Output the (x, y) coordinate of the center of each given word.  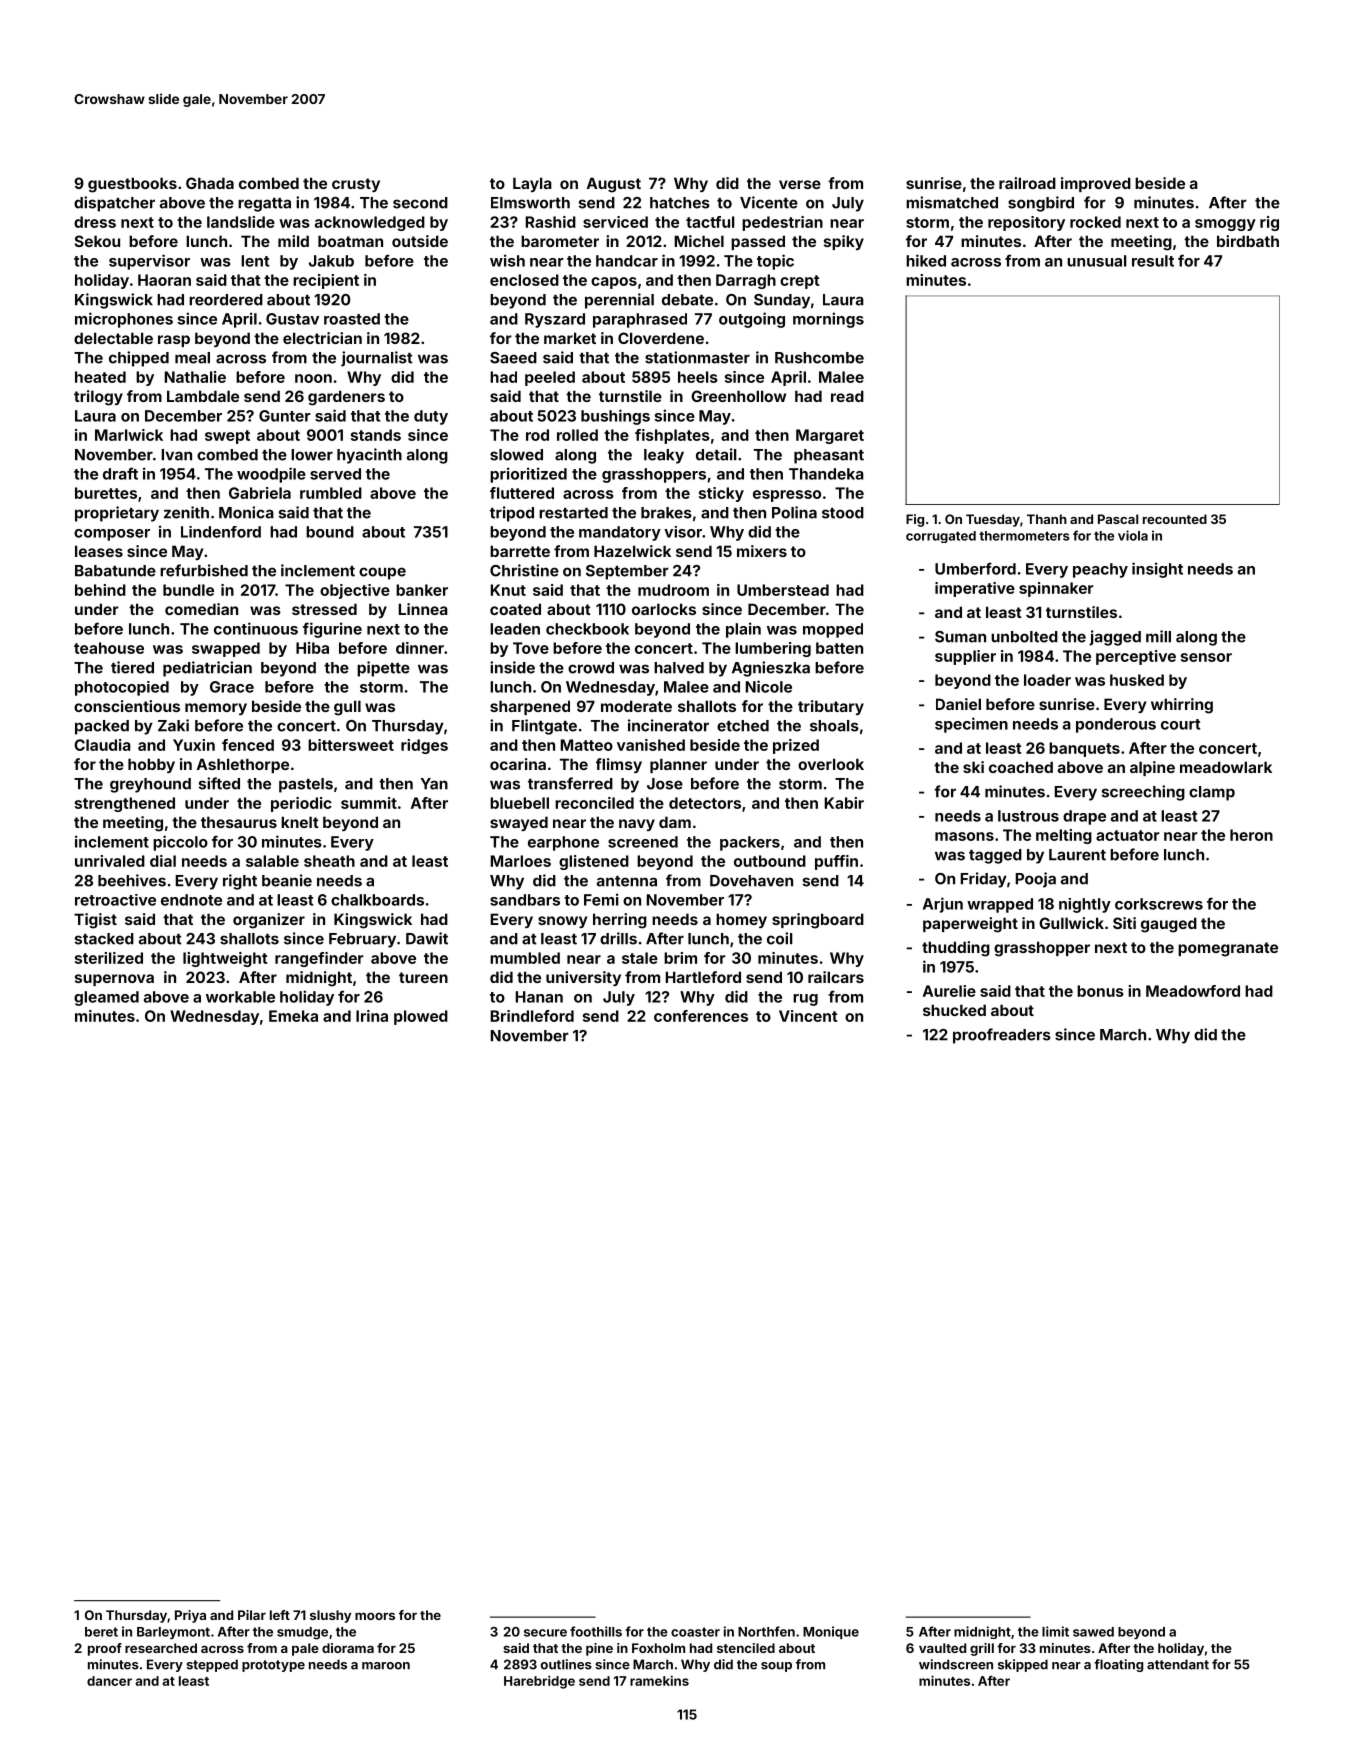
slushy (330, 1616)
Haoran (164, 280)
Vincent (808, 1016)
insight (1157, 570)
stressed (324, 609)
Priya (190, 1616)
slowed (516, 455)
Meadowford (1193, 991)
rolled (577, 435)
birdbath (1248, 241)
